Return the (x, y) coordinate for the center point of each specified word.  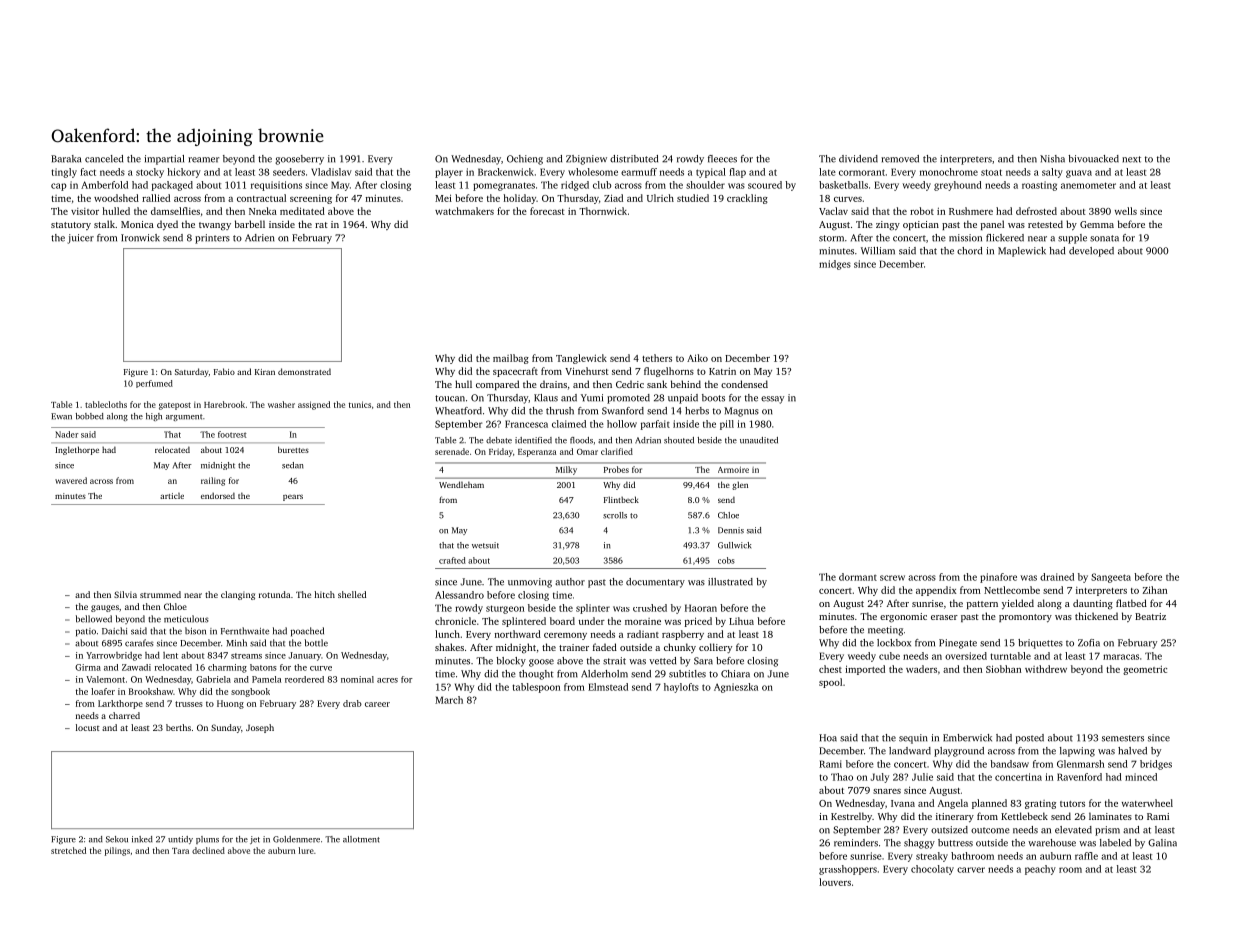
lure (306, 850)
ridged (575, 186)
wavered (71, 480)
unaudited (759, 440)
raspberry (683, 635)
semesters (1123, 738)
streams (246, 656)
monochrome (949, 172)
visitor (85, 211)
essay (772, 400)
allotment (361, 839)
